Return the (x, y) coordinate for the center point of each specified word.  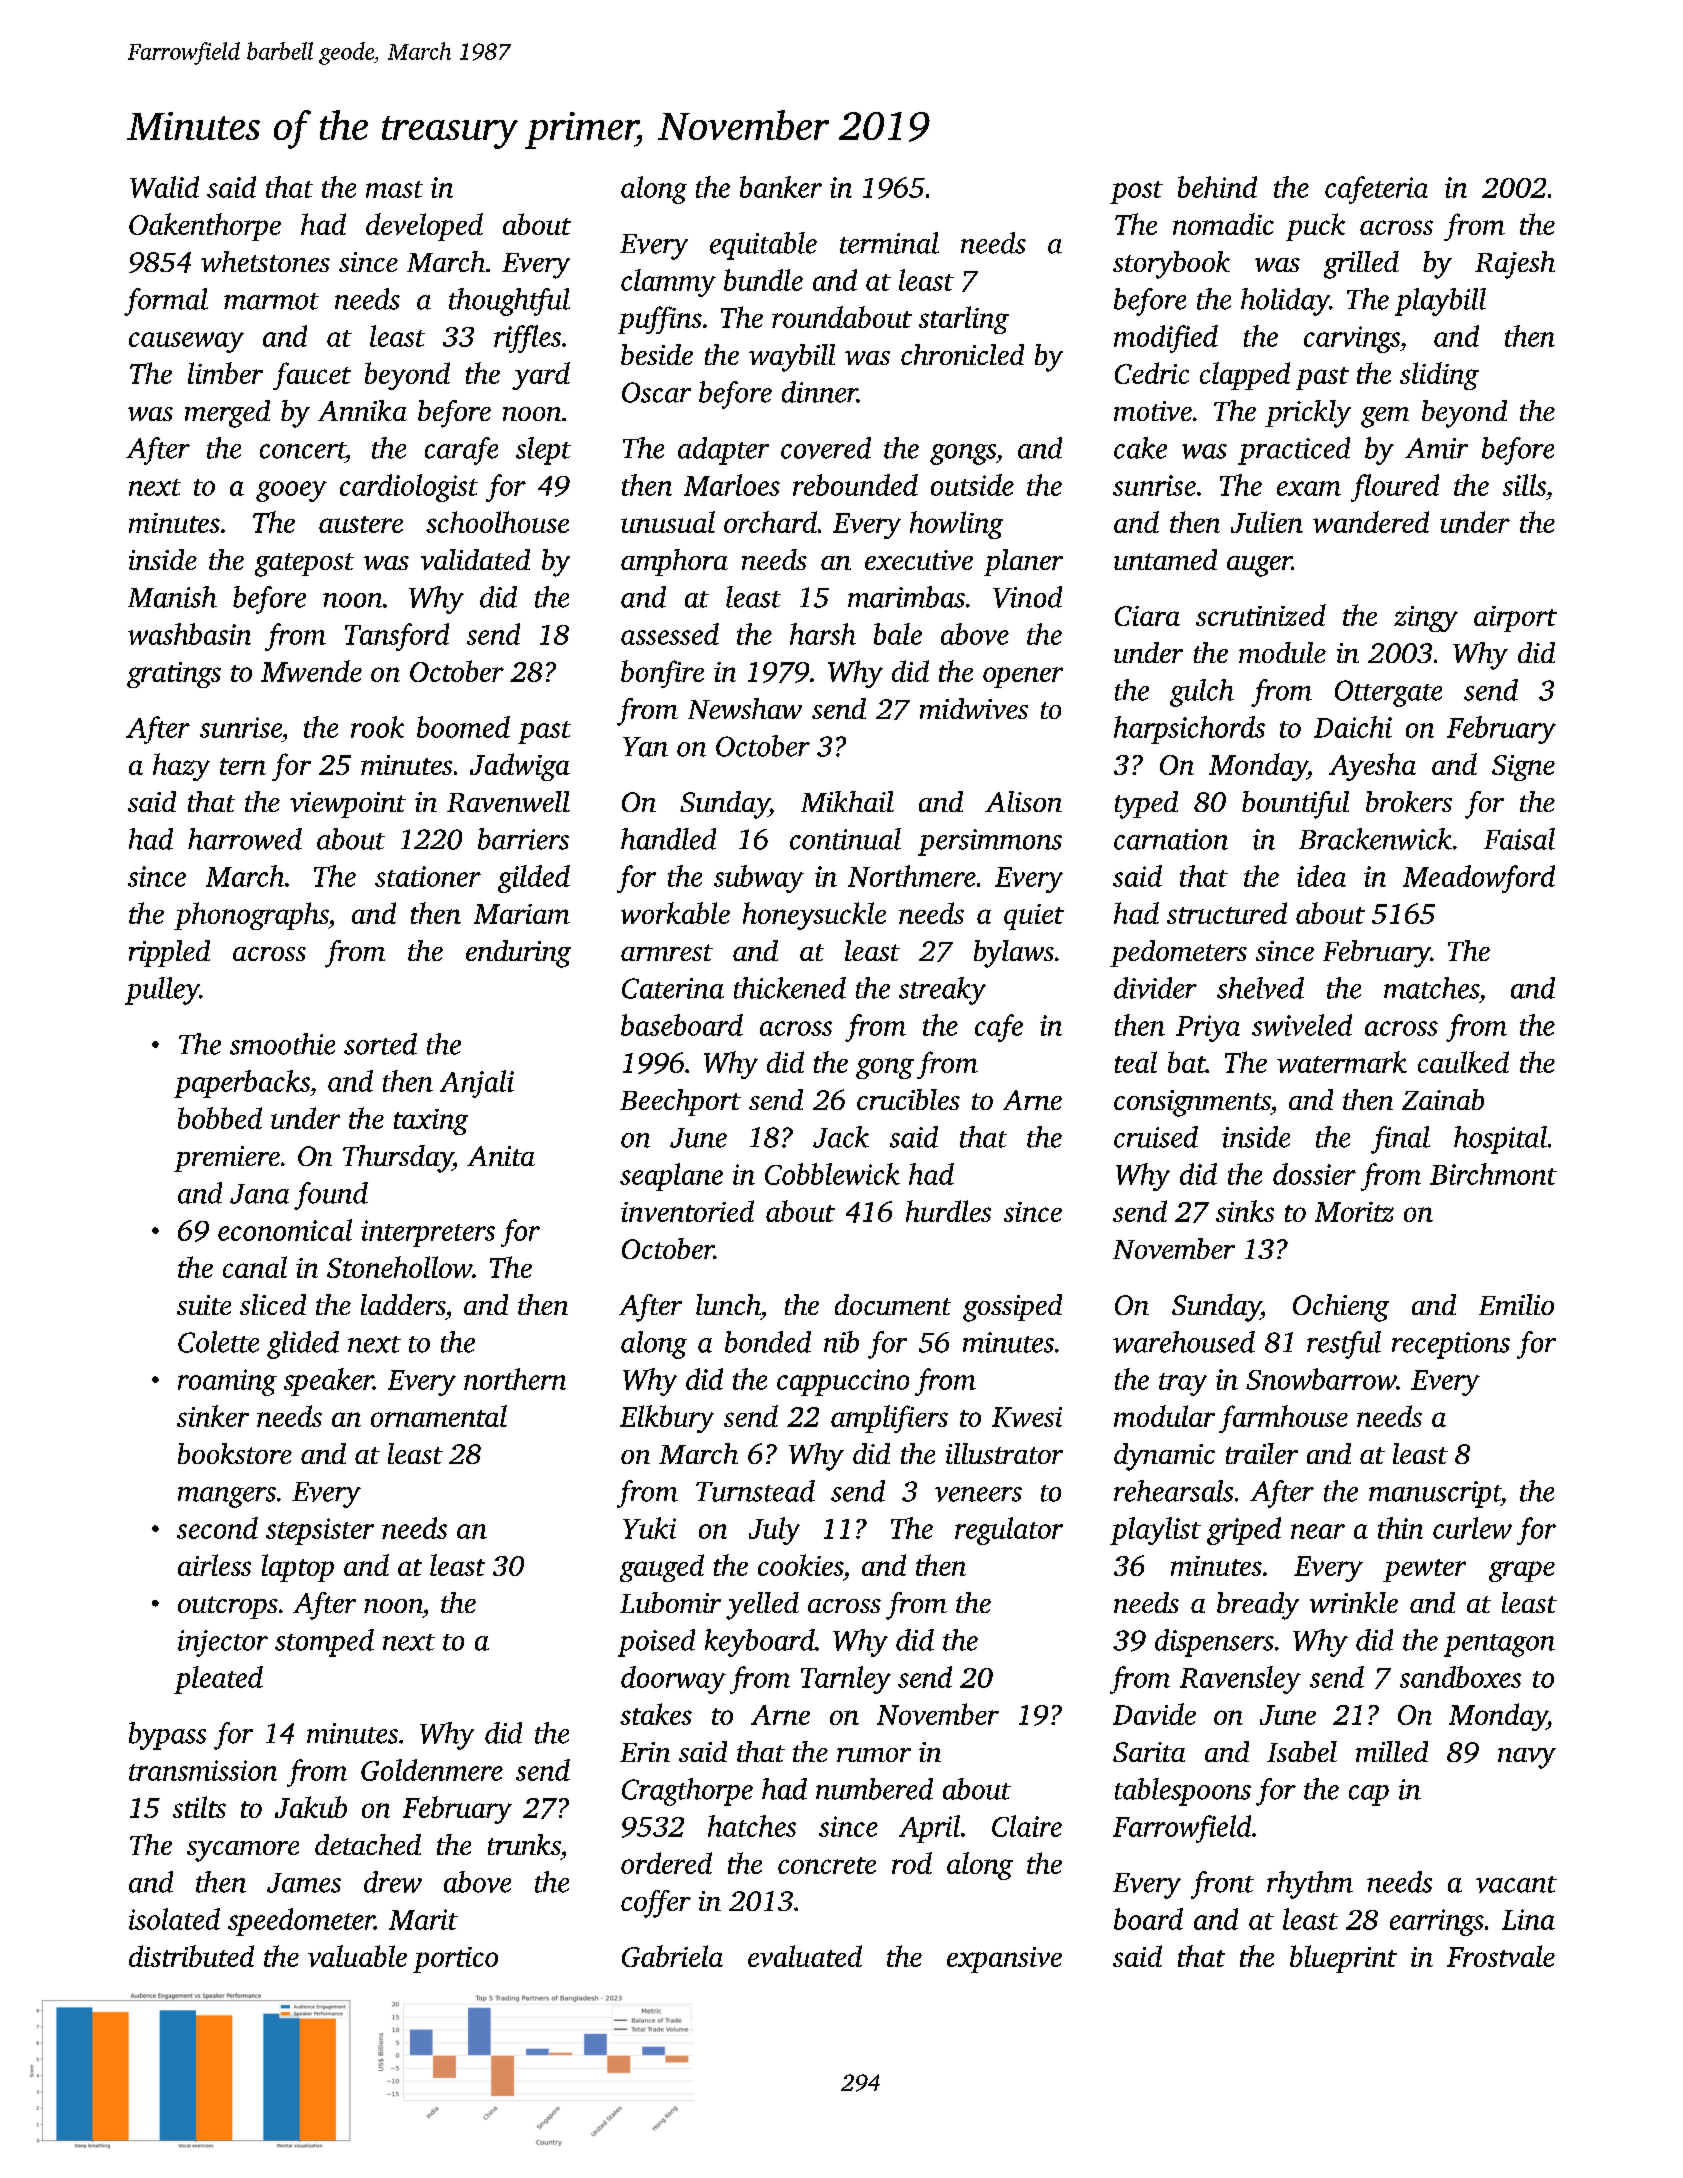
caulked (1463, 1062)
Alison (1023, 801)
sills (1524, 485)
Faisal (1519, 839)
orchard (770, 522)
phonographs (251, 916)
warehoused (1184, 1342)
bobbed (220, 1118)
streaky (942, 991)
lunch (728, 1304)
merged (227, 414)
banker (781, 187)
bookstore (235, 1453)
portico (455, 1960)
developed (424, 227)
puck (1315, 227)
